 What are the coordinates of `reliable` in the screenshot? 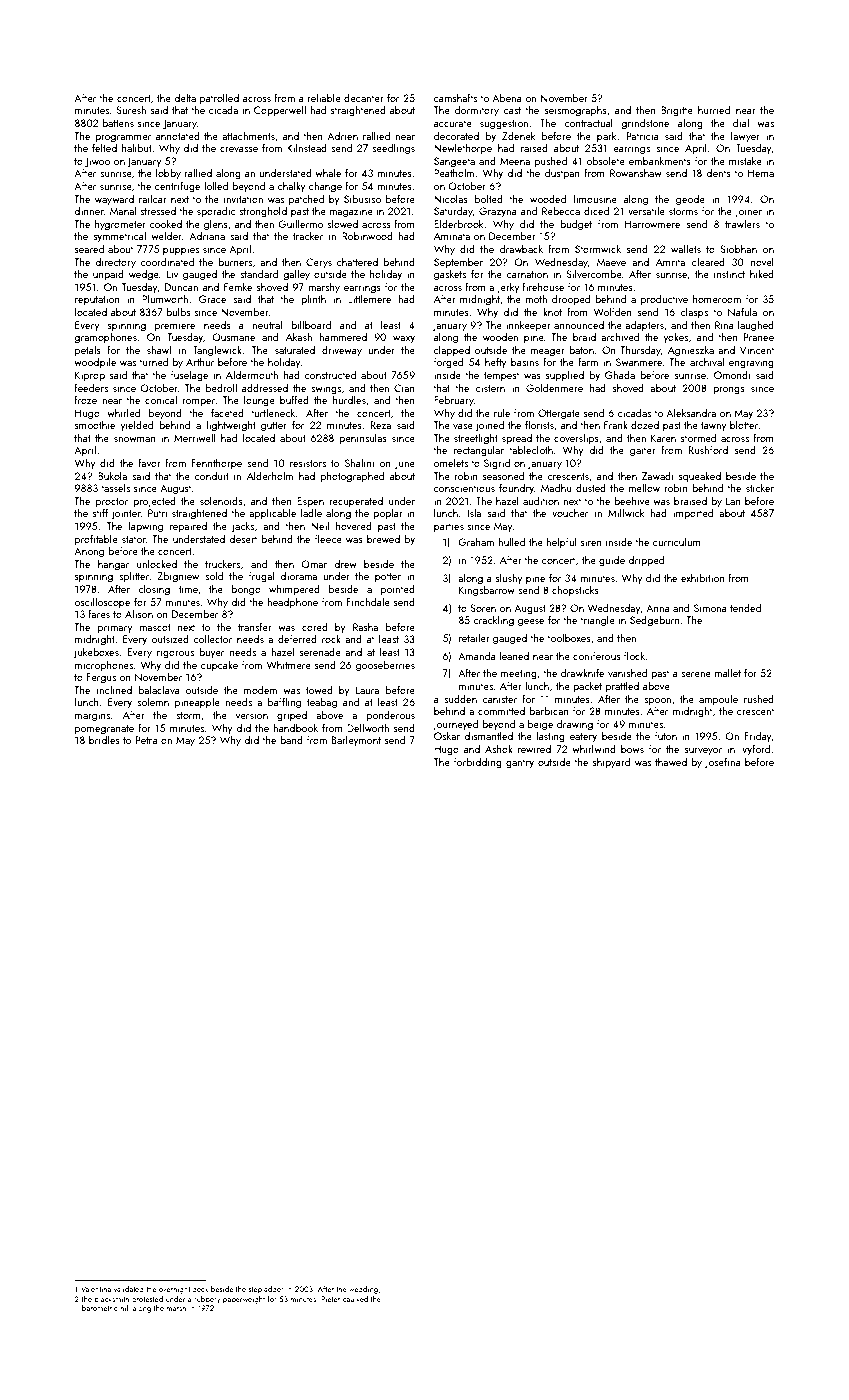 It's located at (324, 97).
